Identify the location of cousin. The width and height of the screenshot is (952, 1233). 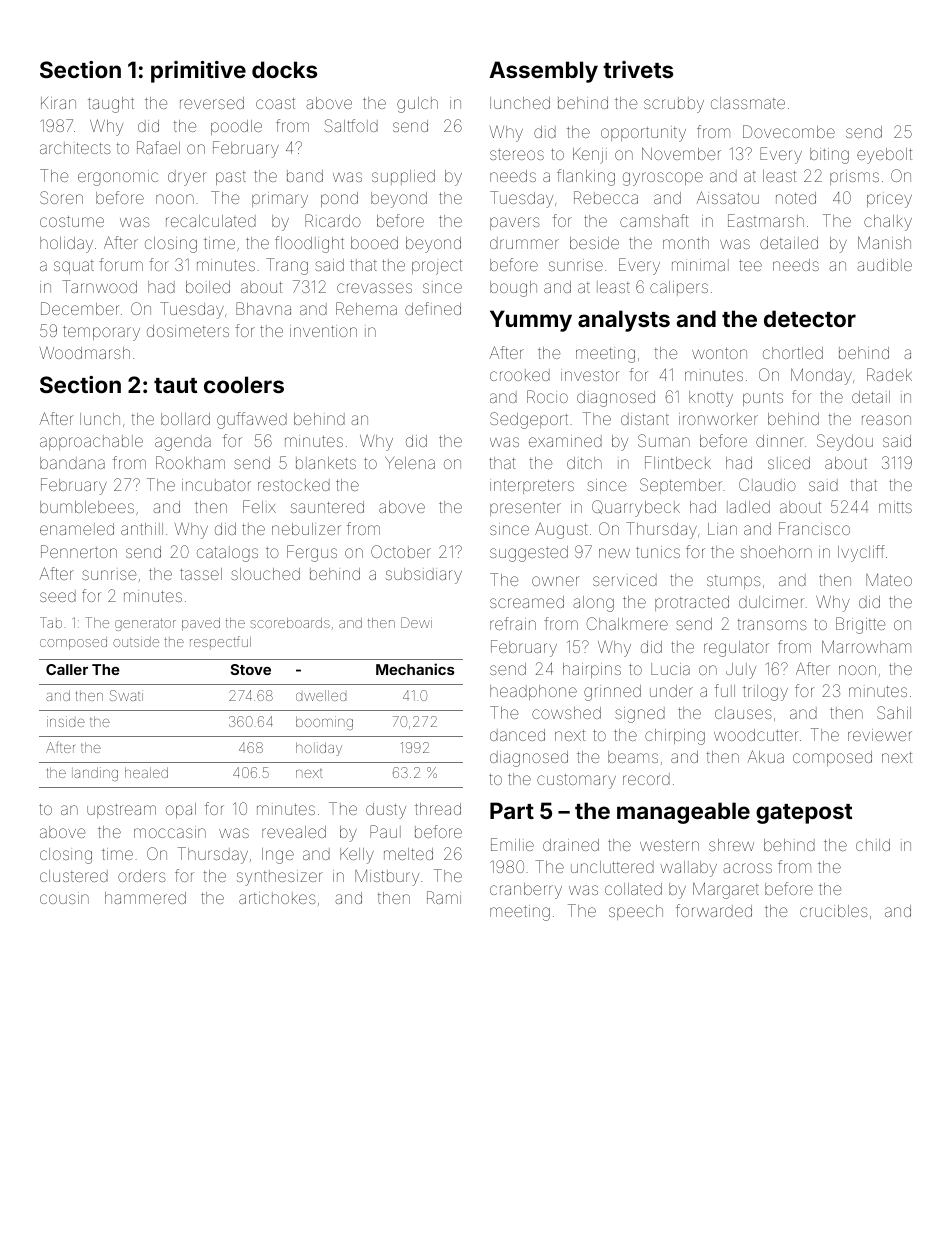
(64, 898).
